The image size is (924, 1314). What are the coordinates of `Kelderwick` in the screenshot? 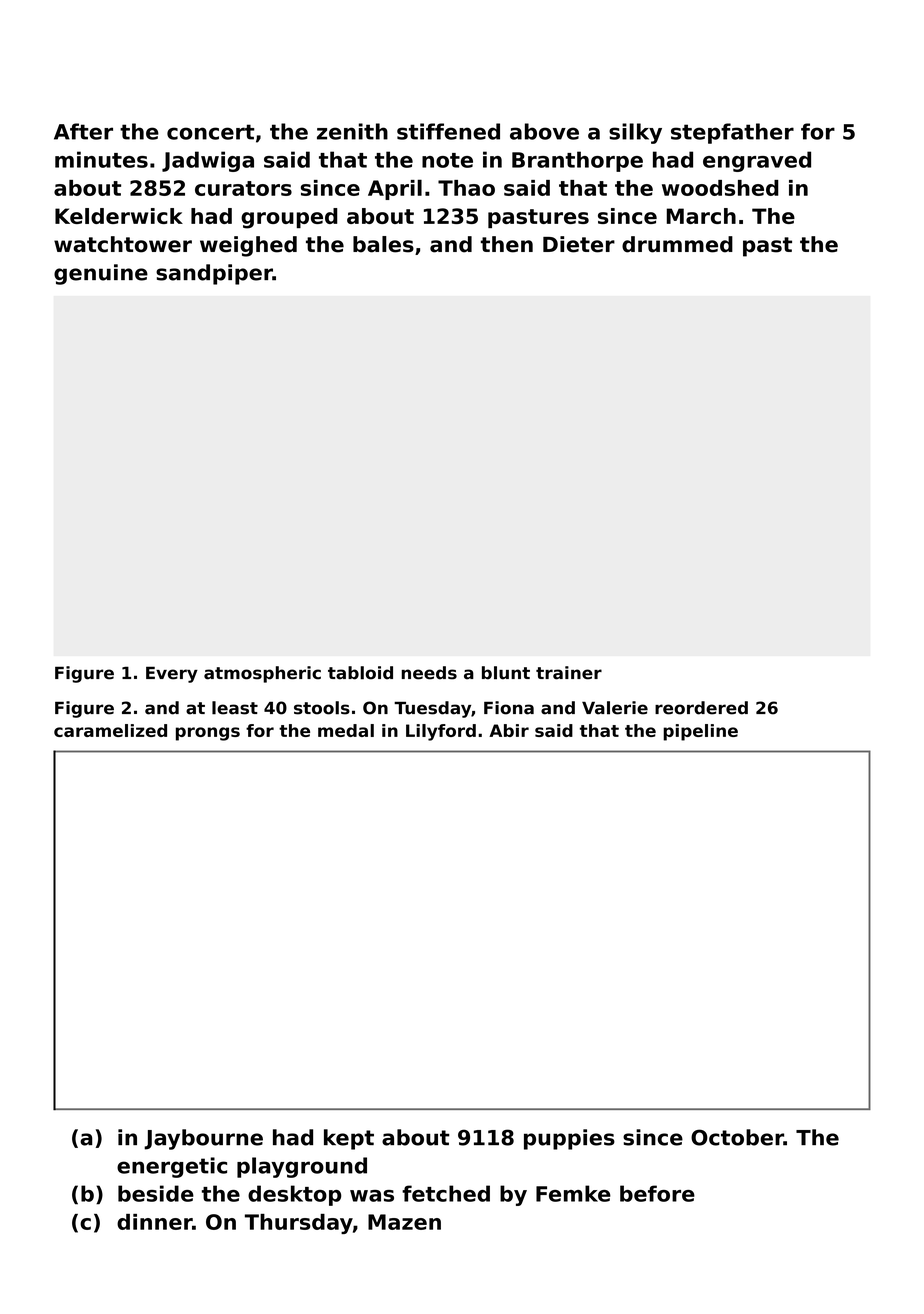 It's located at (119, 216).
